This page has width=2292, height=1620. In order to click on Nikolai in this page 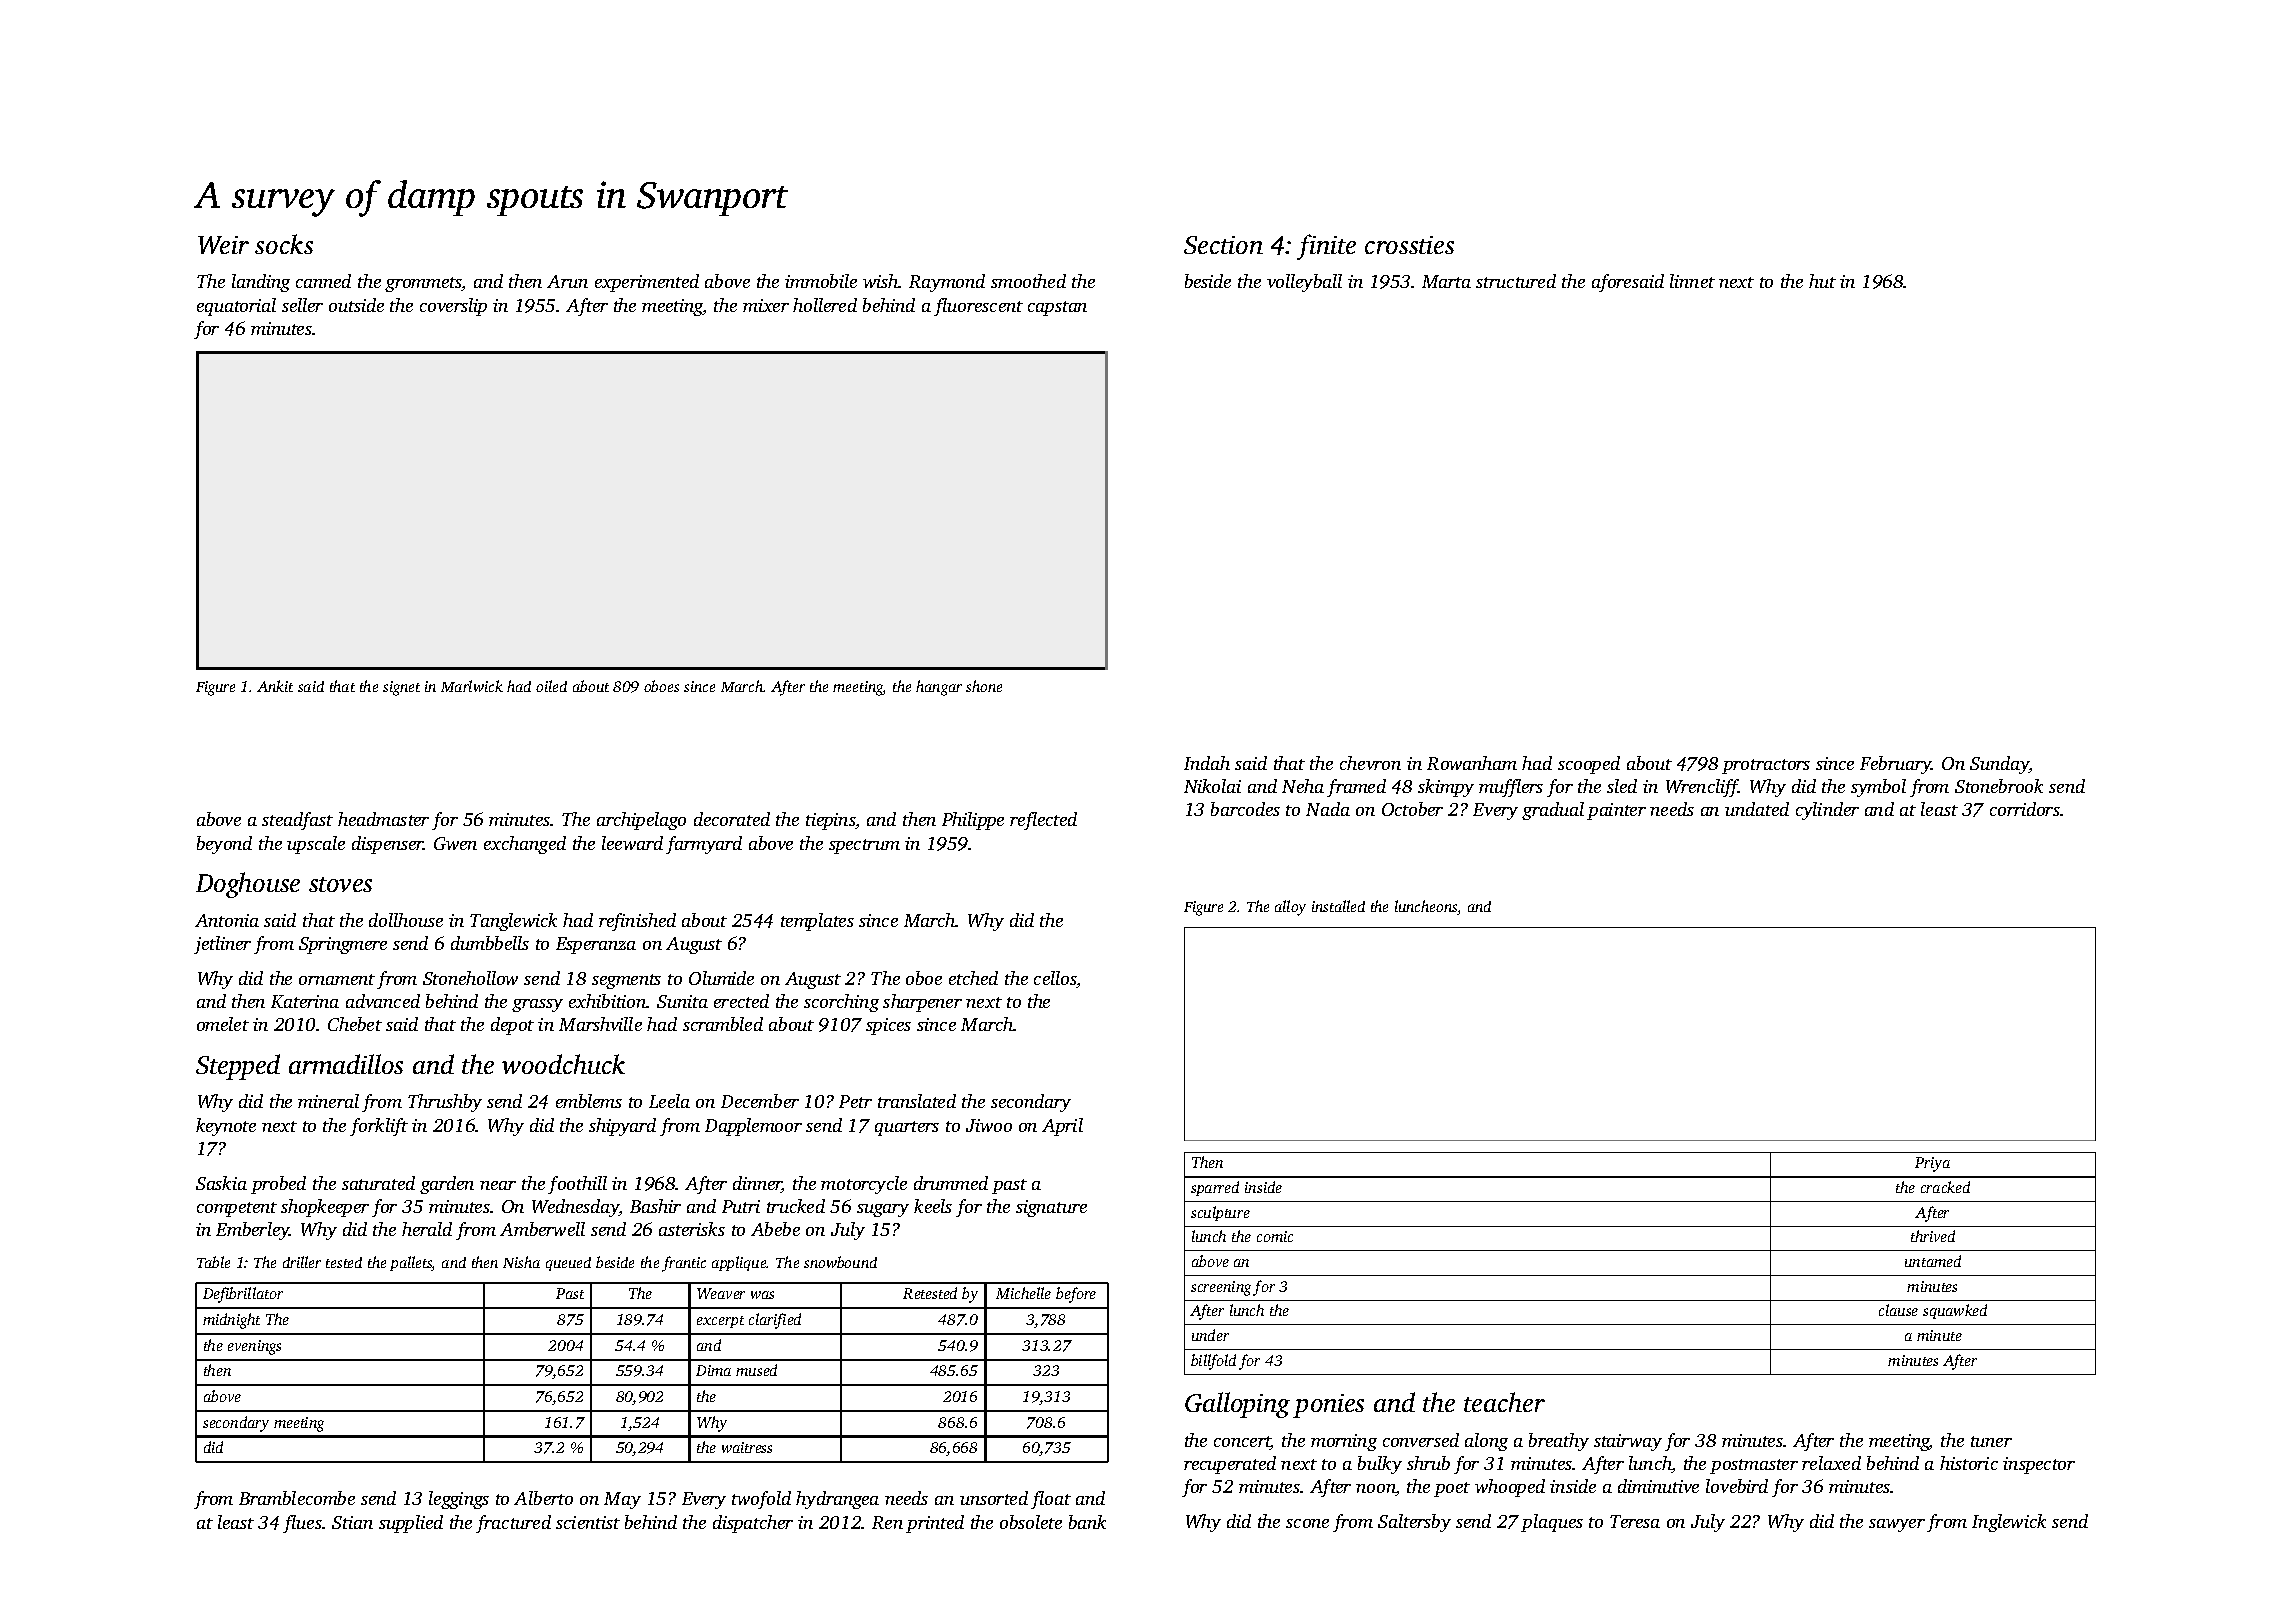, I will do `click(1212, 786)`.
